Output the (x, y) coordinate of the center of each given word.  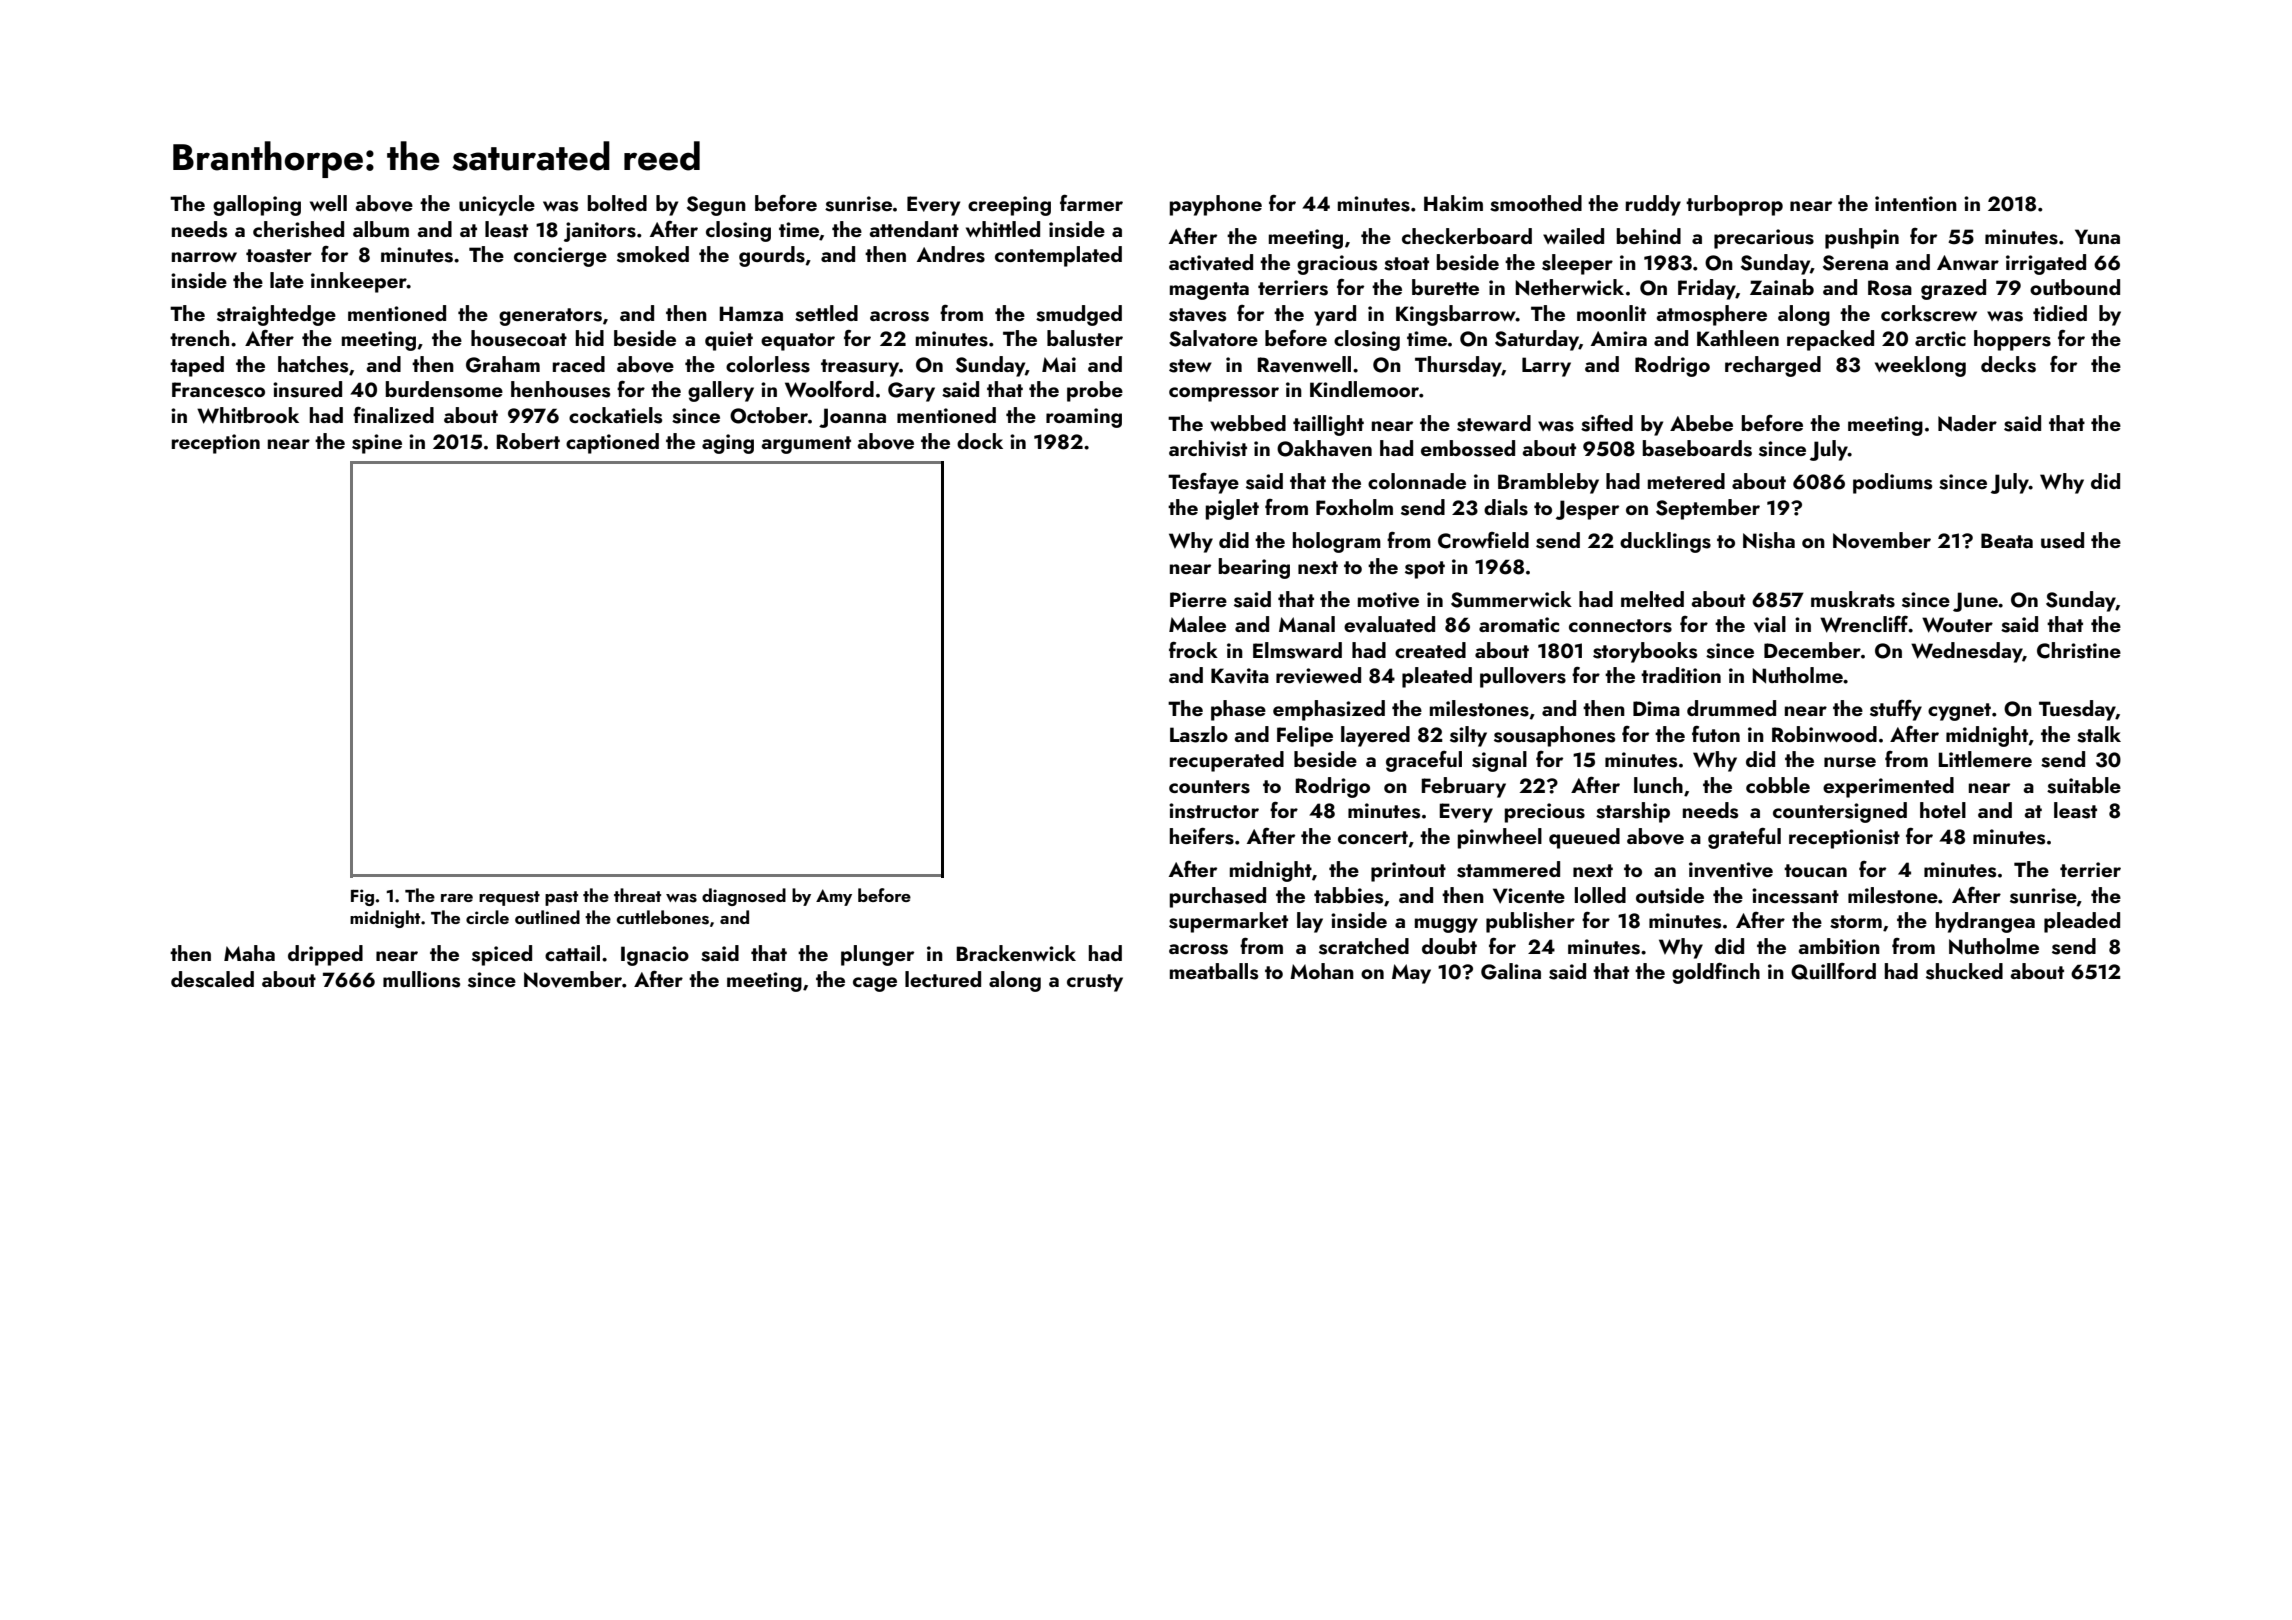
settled (826, 313)
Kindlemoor (1364, 389)
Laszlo (1199, 734)
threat (637, 895)
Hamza (751, 313)
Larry (1546, 367)
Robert (528, 441)
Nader (1967, 423)
